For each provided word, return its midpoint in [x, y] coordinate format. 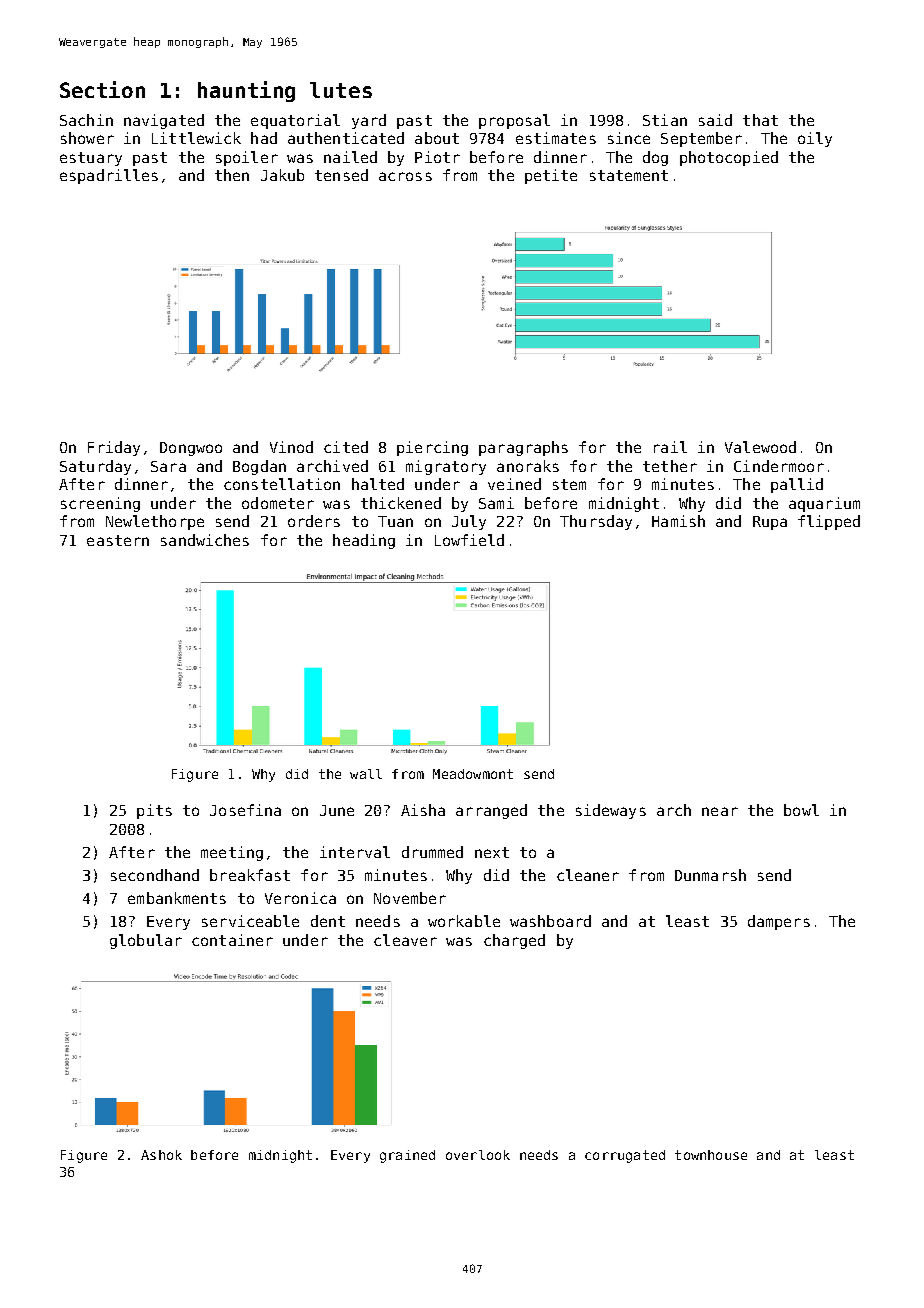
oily [815, 139]
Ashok [161, 1155]
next [492, 852]
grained [407, 1156]
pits [154, 811]
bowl [801, 810]
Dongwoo [191, 449]
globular [146, 941]
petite [551, 176]
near [720, 811]
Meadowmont [473, 774]
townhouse [711, 1155]
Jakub [282, 175]
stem [569, 484]
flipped [829, 522]
